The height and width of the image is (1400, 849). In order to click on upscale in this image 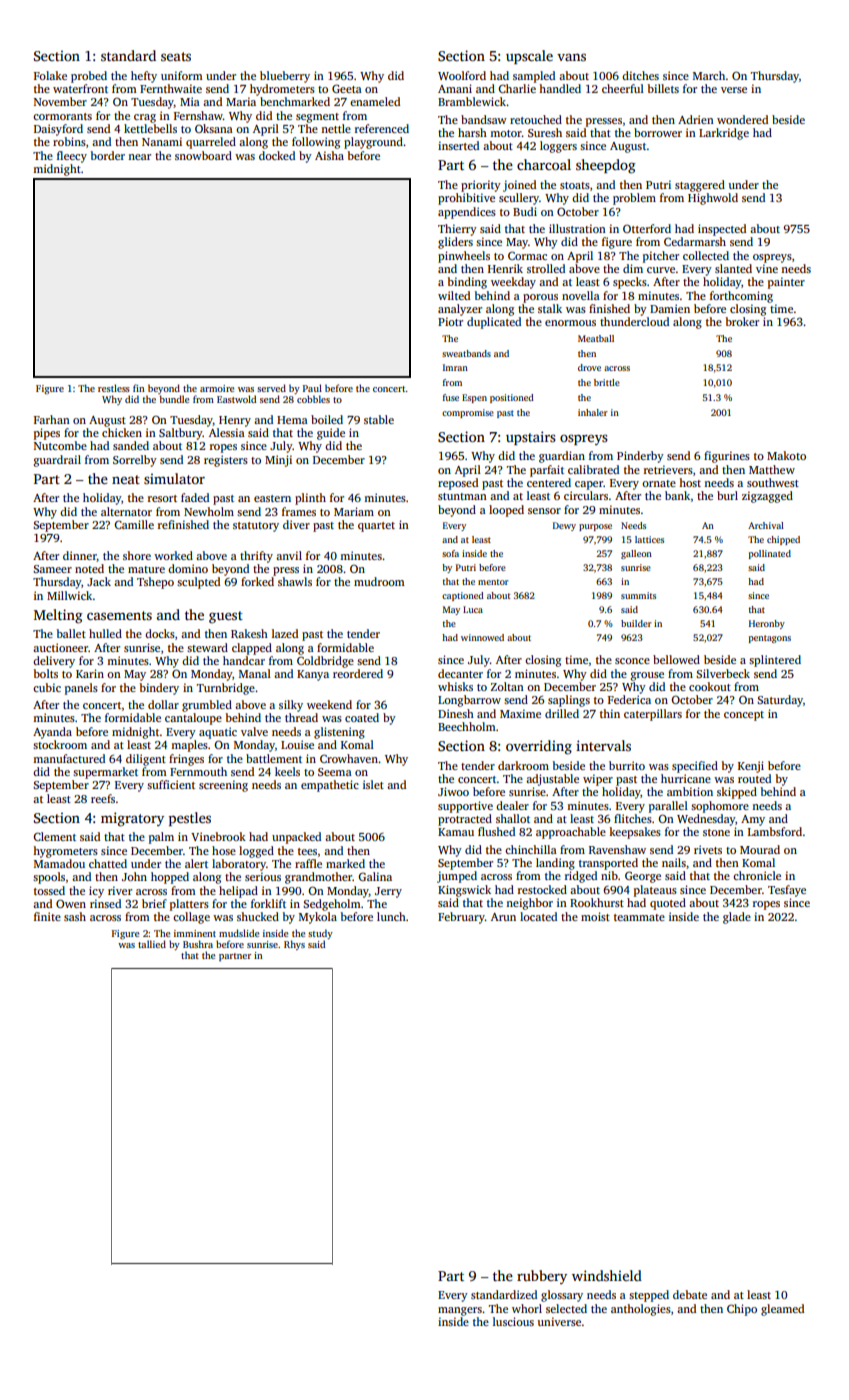, I will do `click(529, 57)`.
